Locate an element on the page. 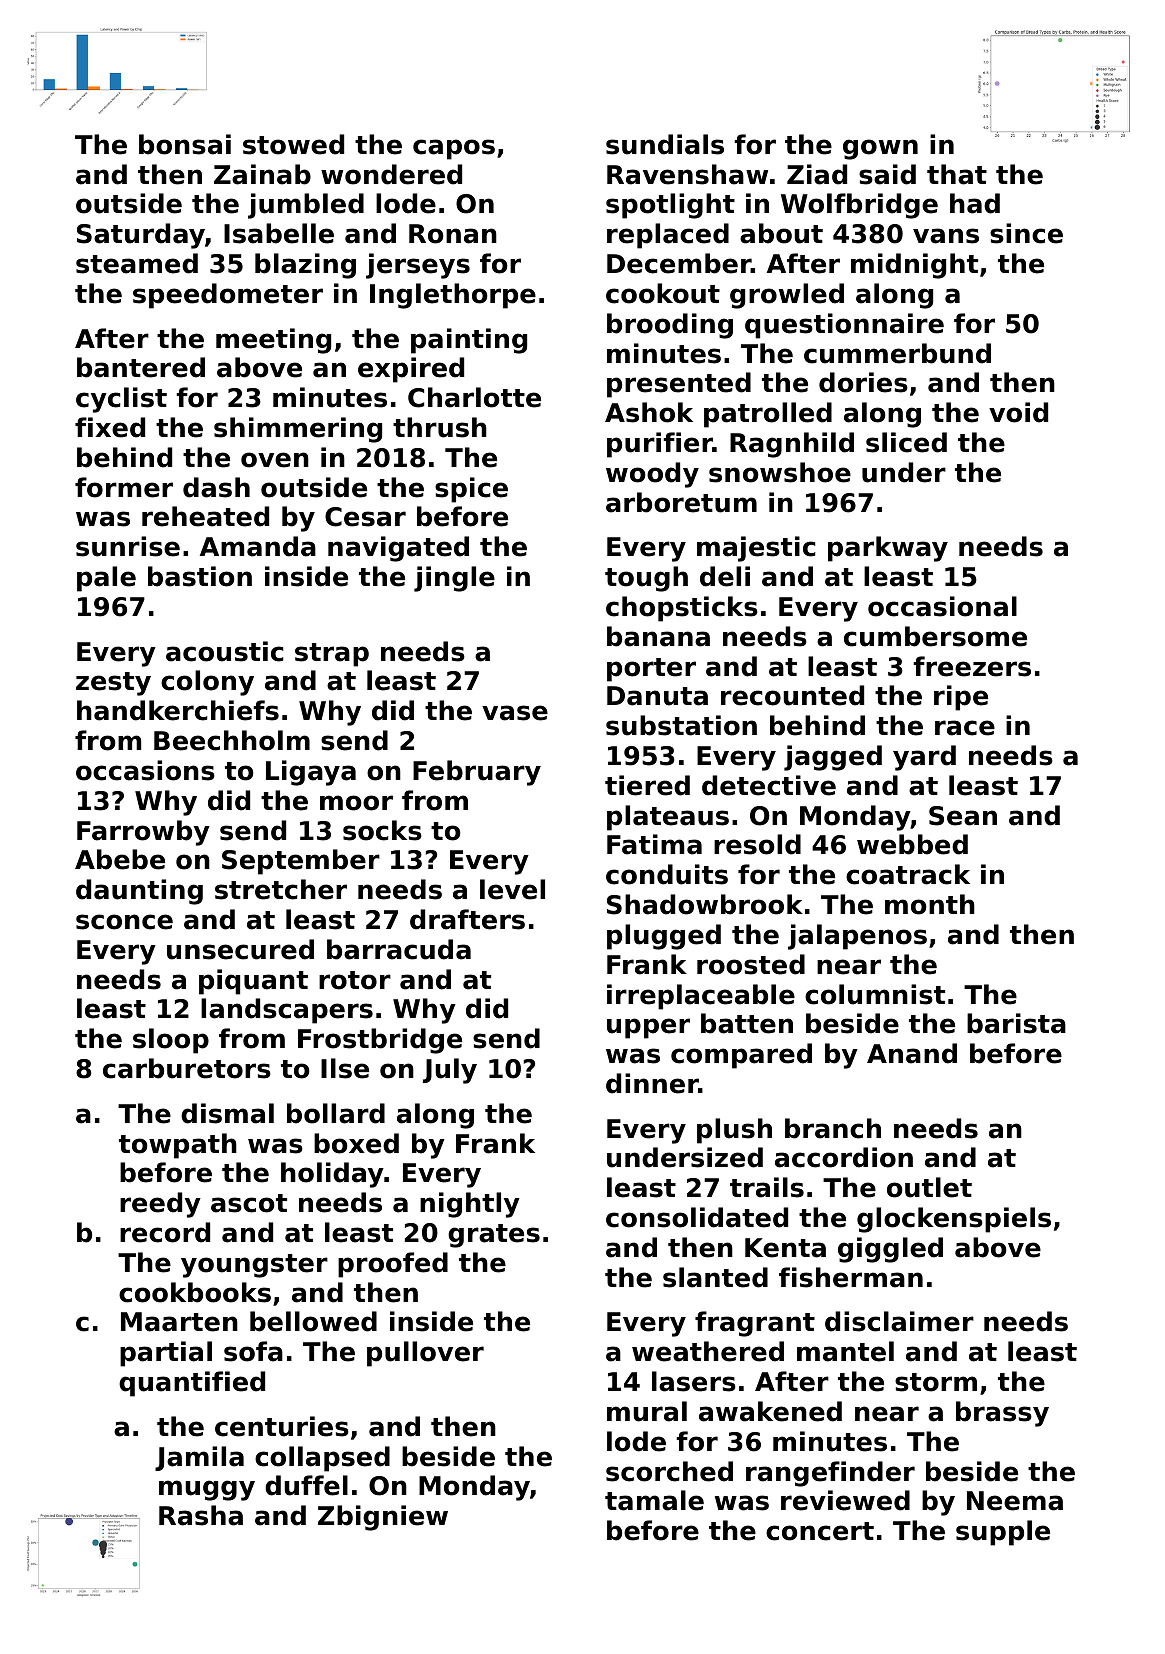 Image resolution: width=1165 pixels, height=1654 pixels. since is located at coordinates (1026, 233).
